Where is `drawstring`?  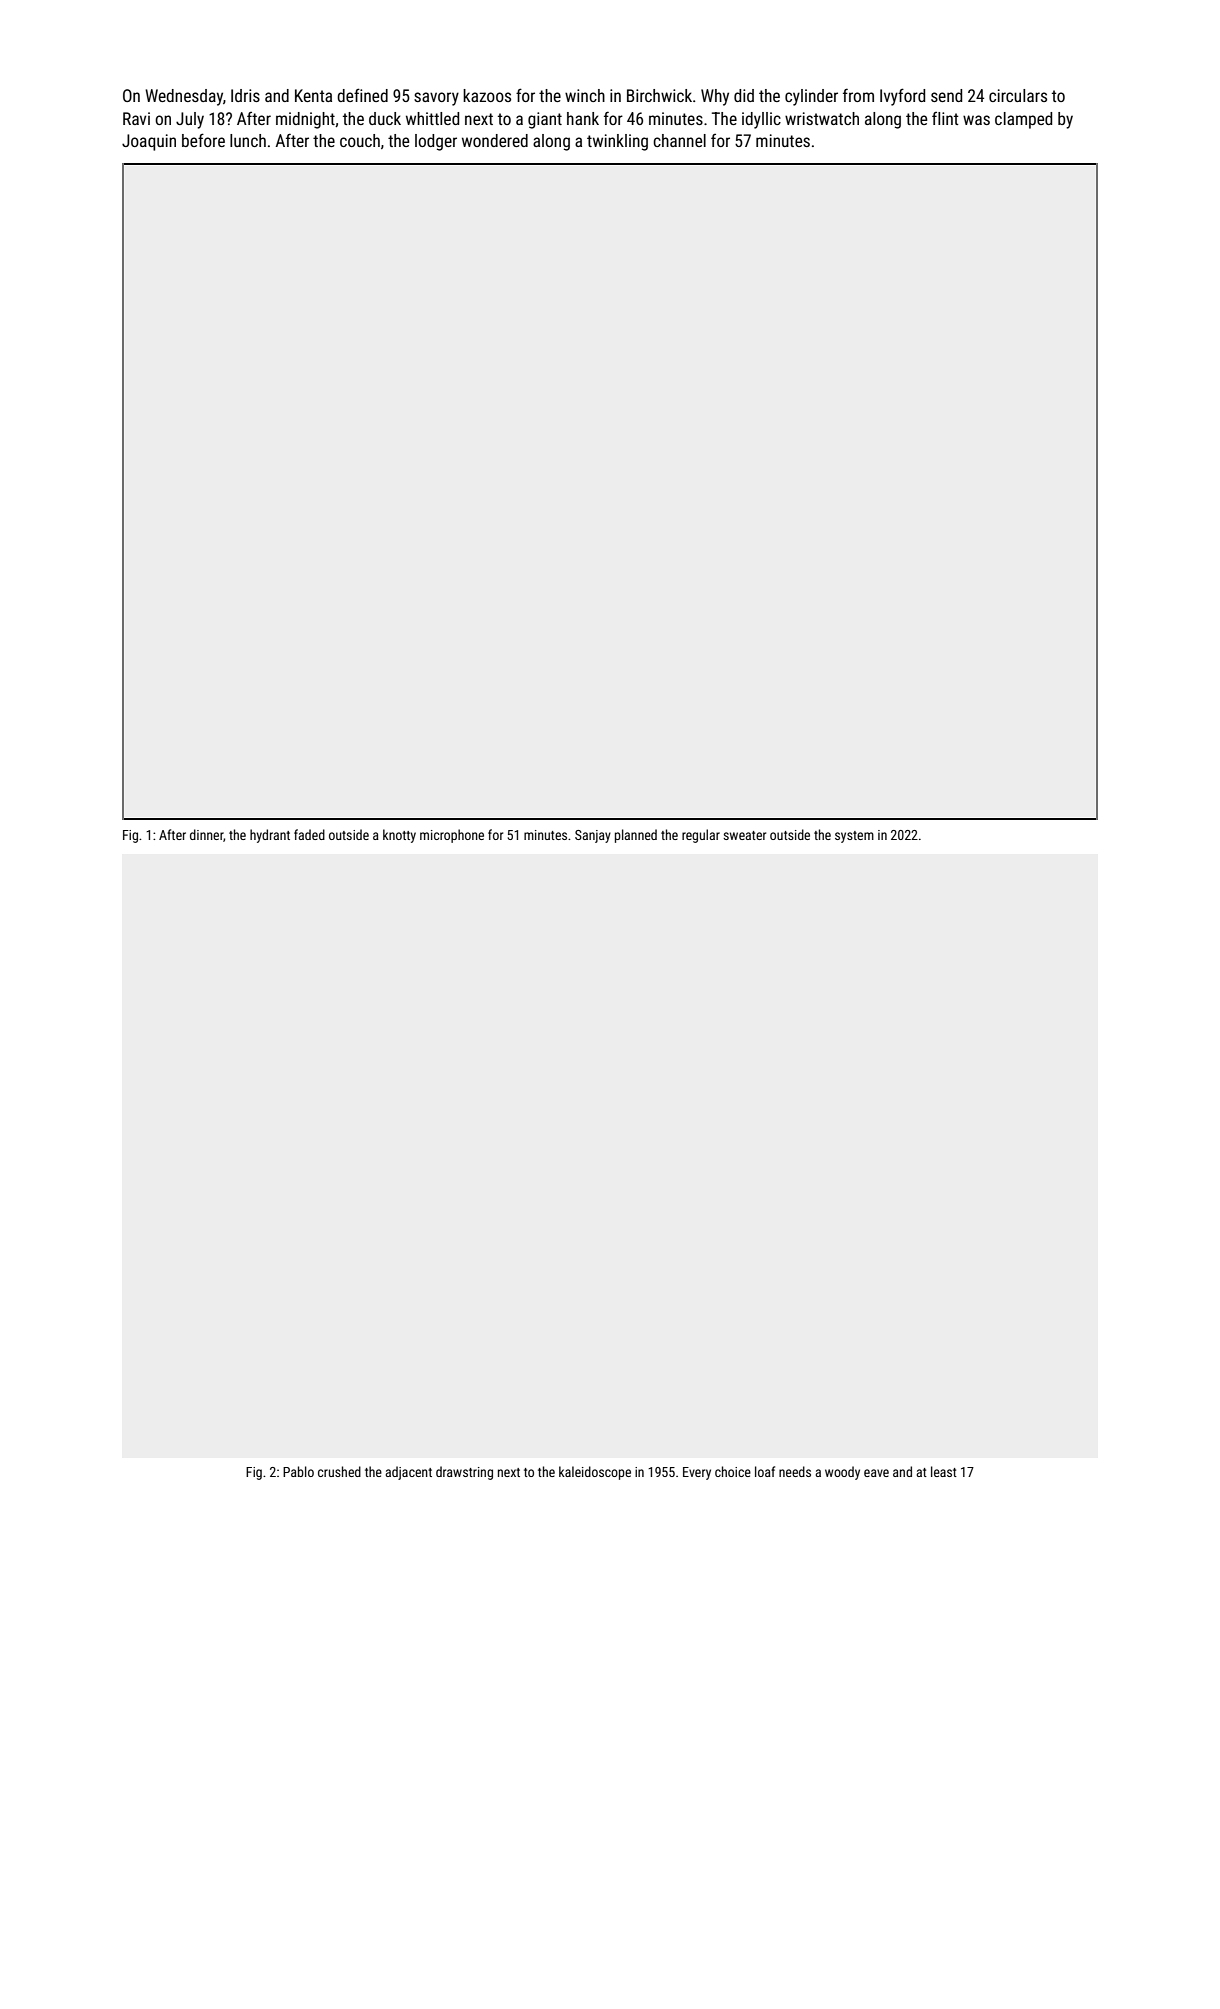 drawstring is located at coordinates (464, 1473).
